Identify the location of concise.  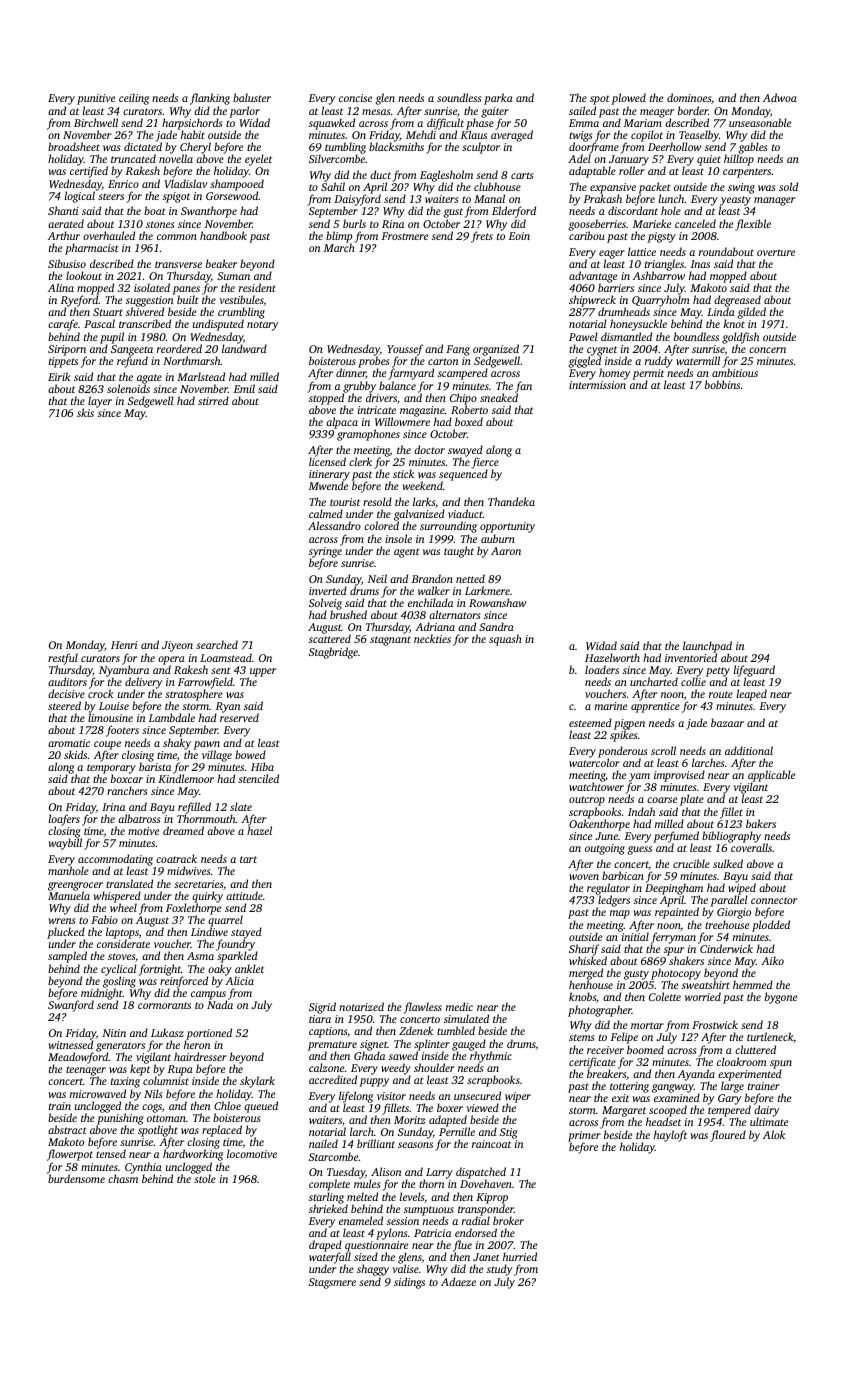
(355, 98).
